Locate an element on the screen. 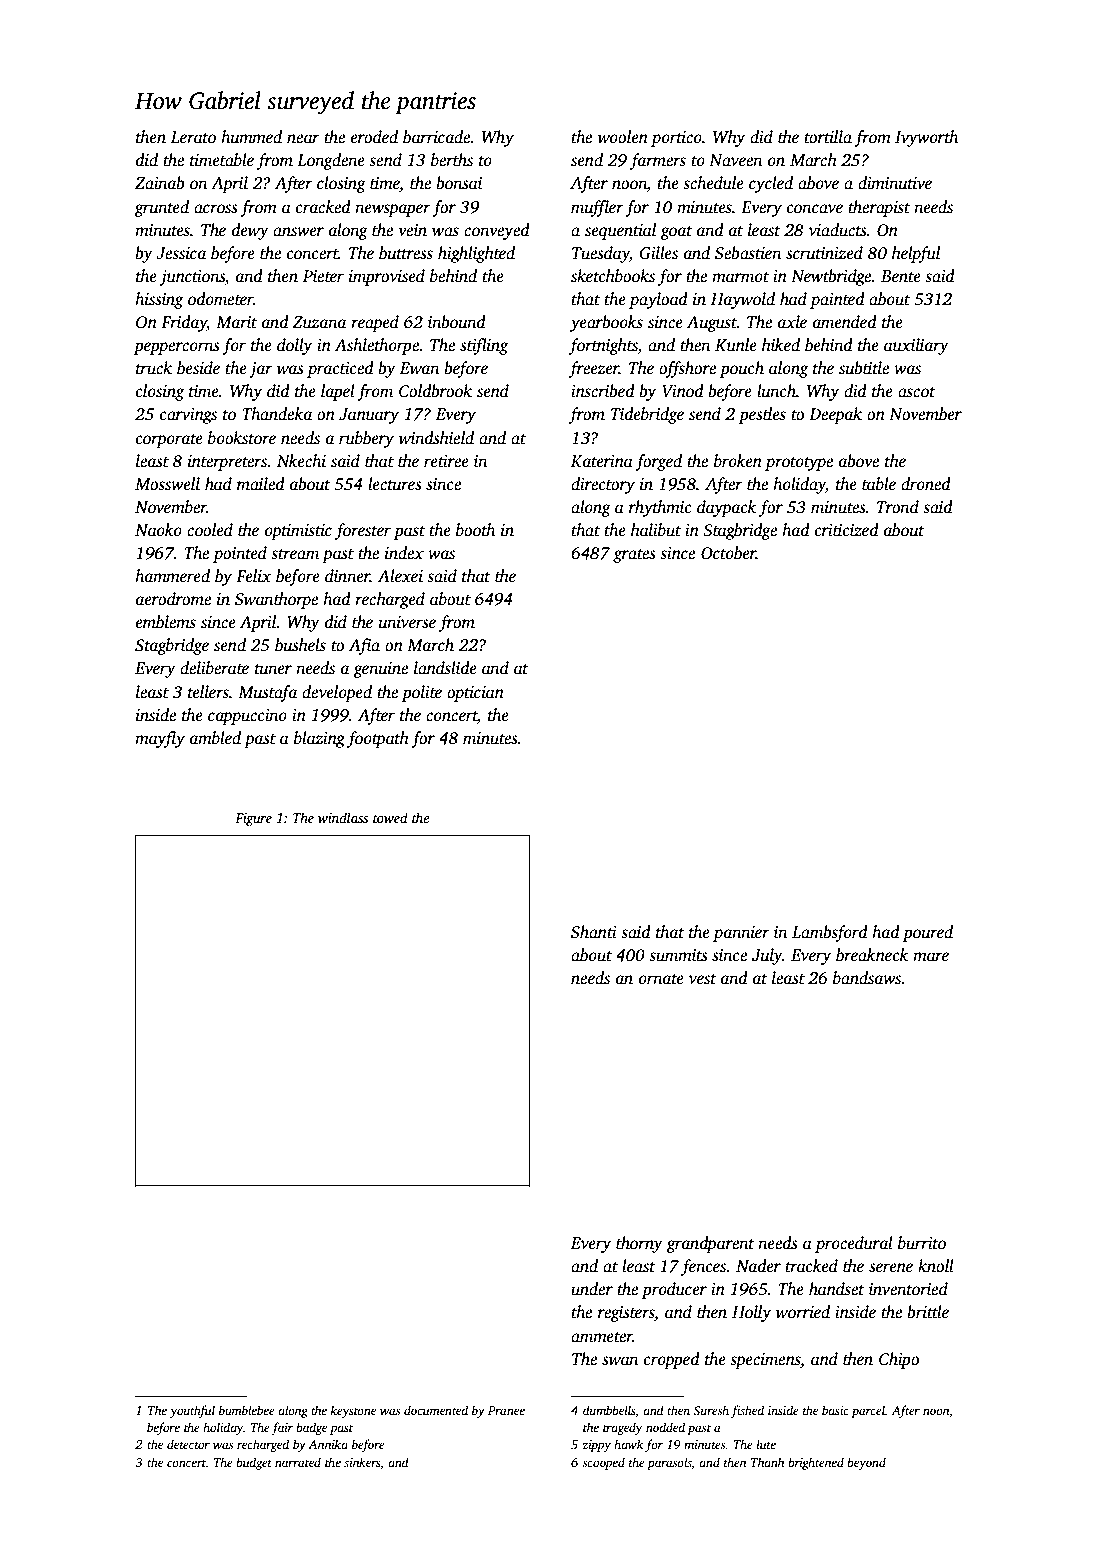  beyond is located at coordinates (866, 1463).
